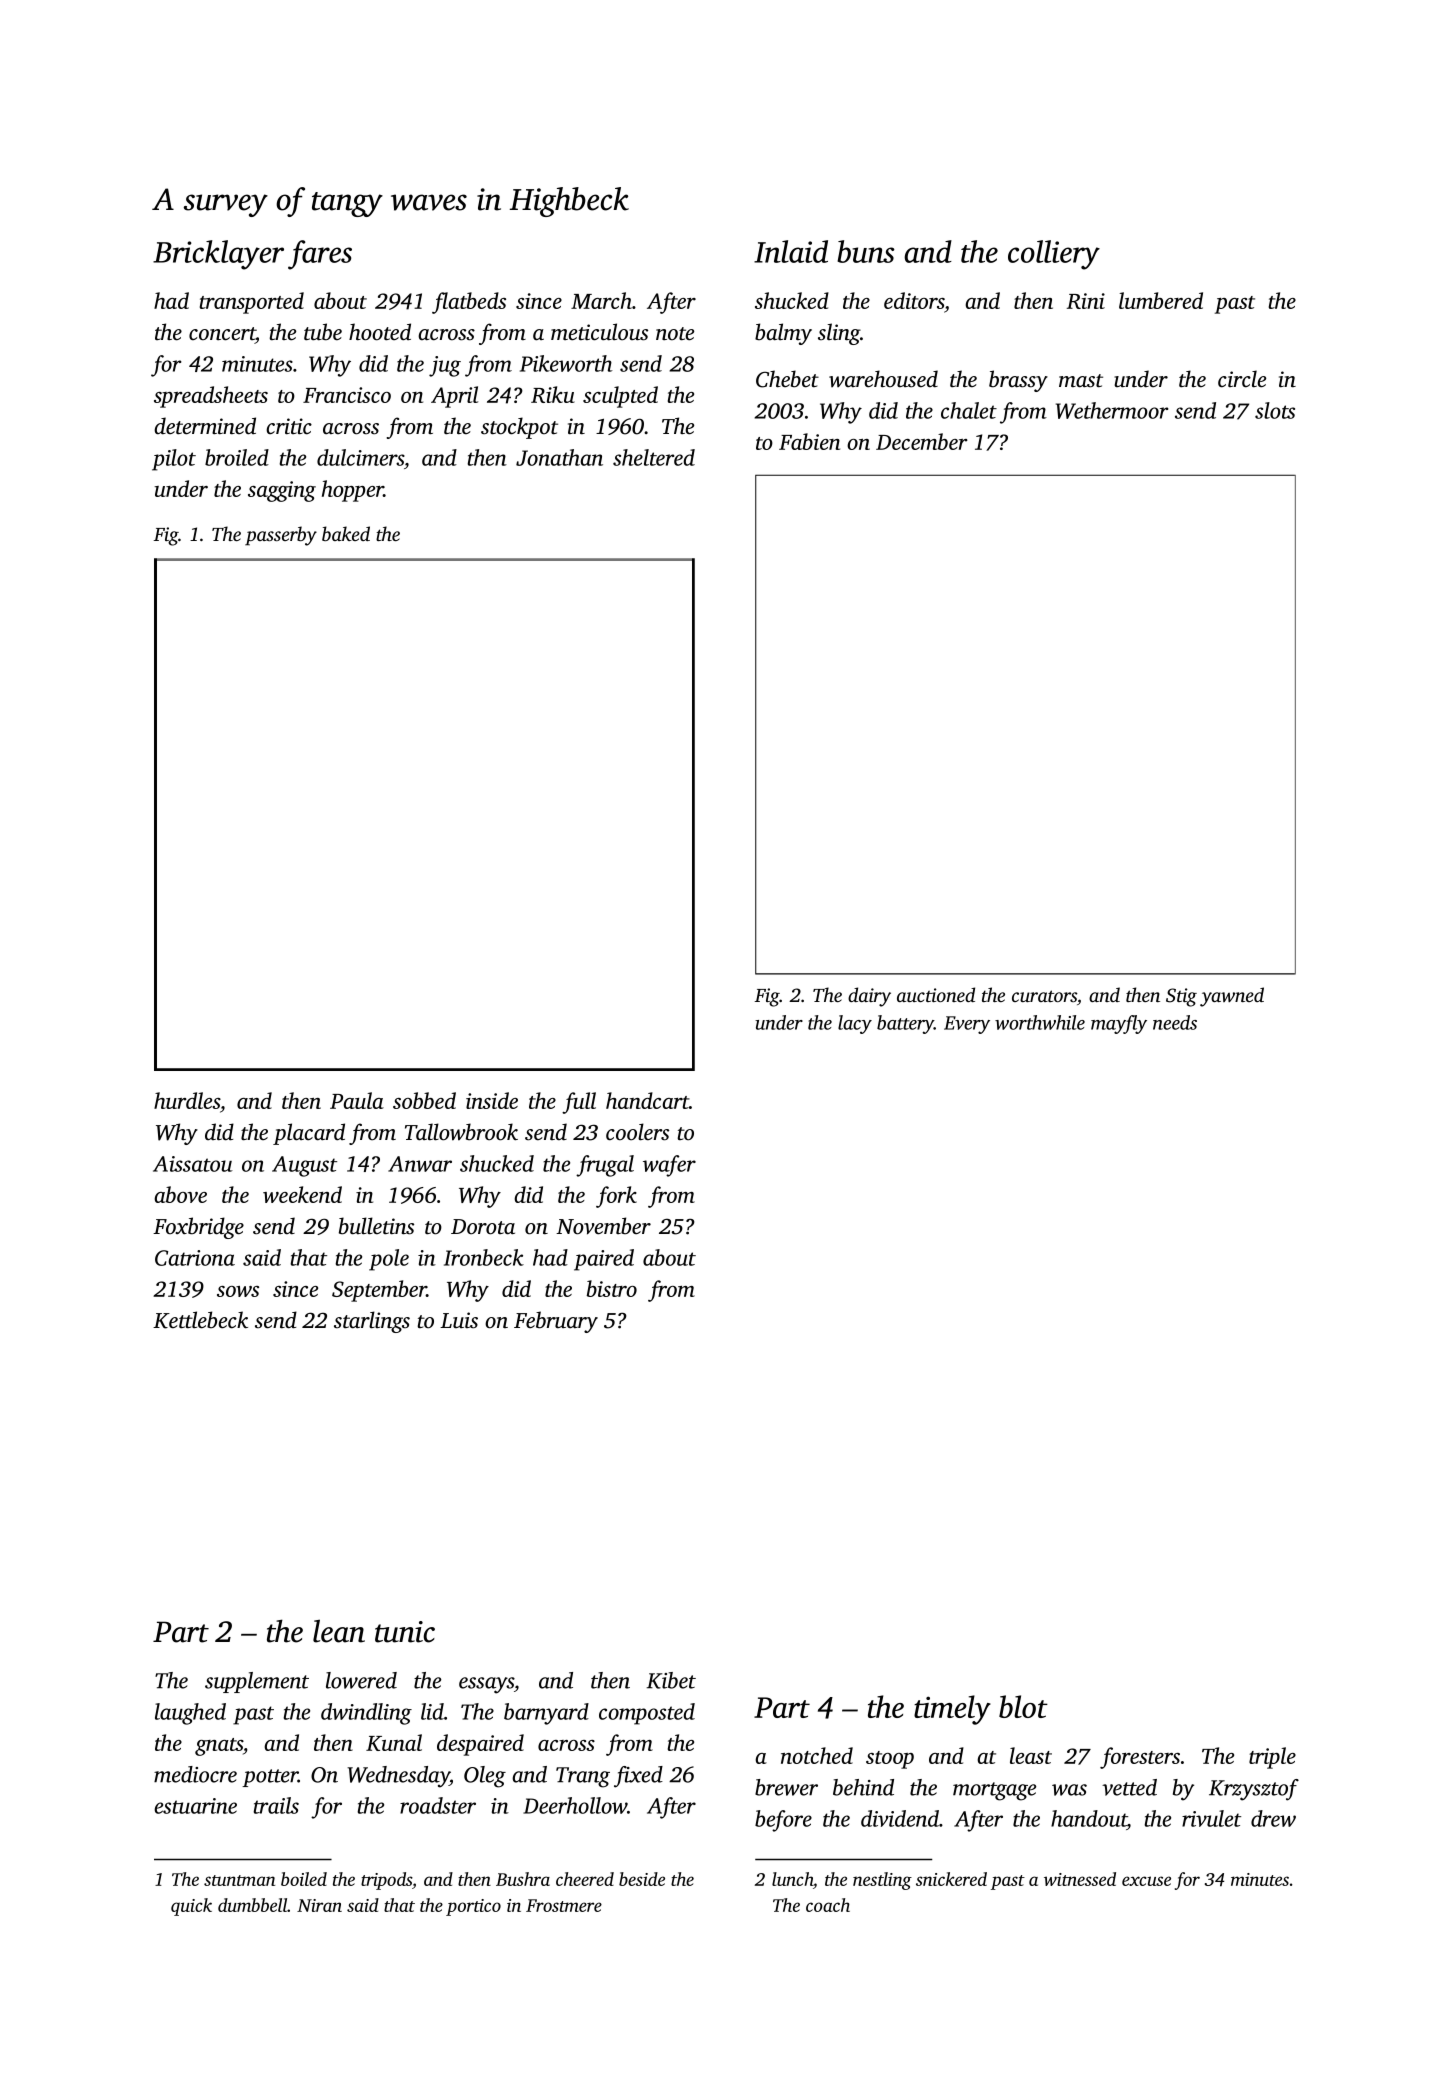 This image has height=2100, width=1450. Describe the element at coordinates (346, 533) in the image. I see `baked` at that location.
